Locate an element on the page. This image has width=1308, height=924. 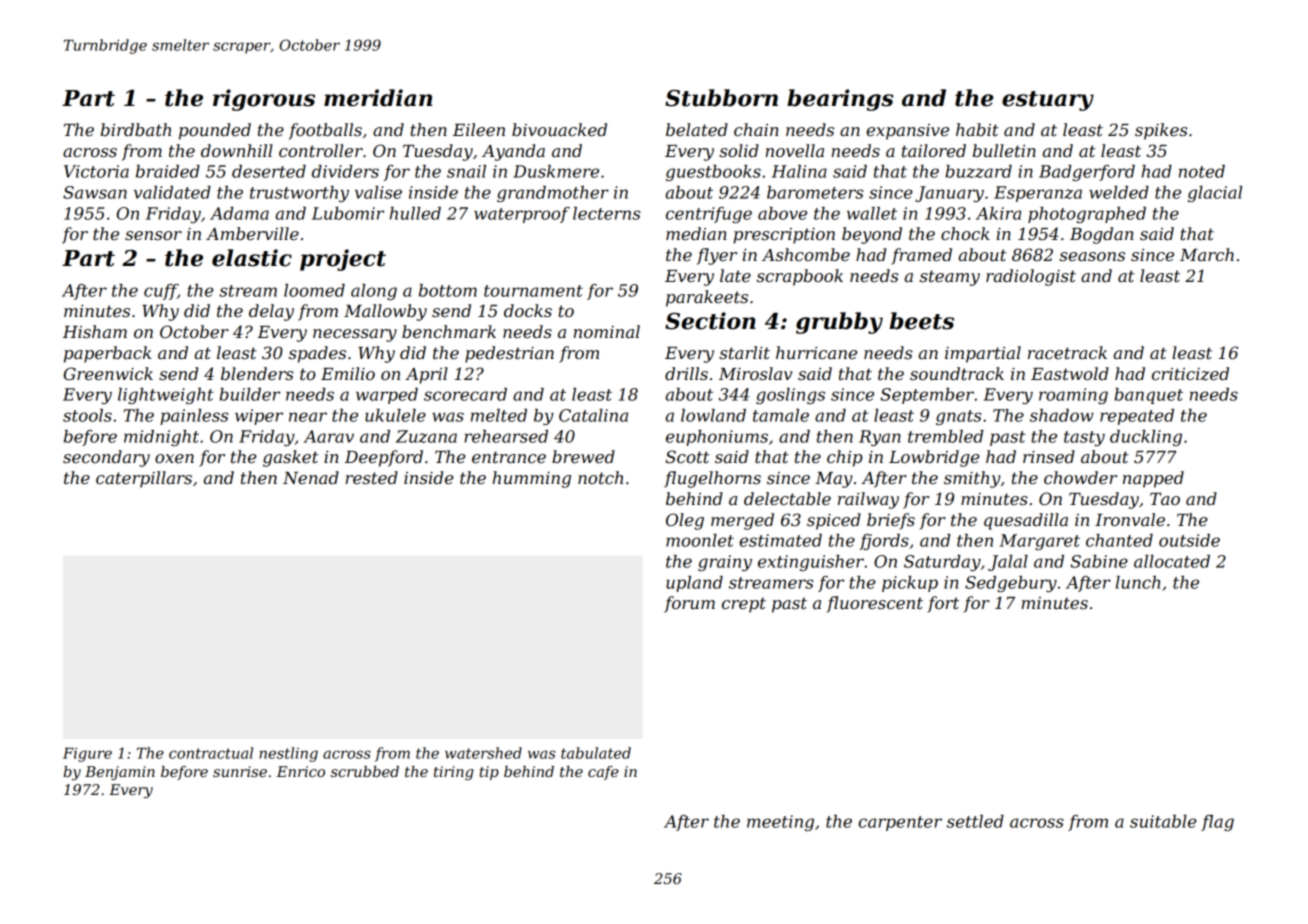
fort is located at coordinates (943, 604).
